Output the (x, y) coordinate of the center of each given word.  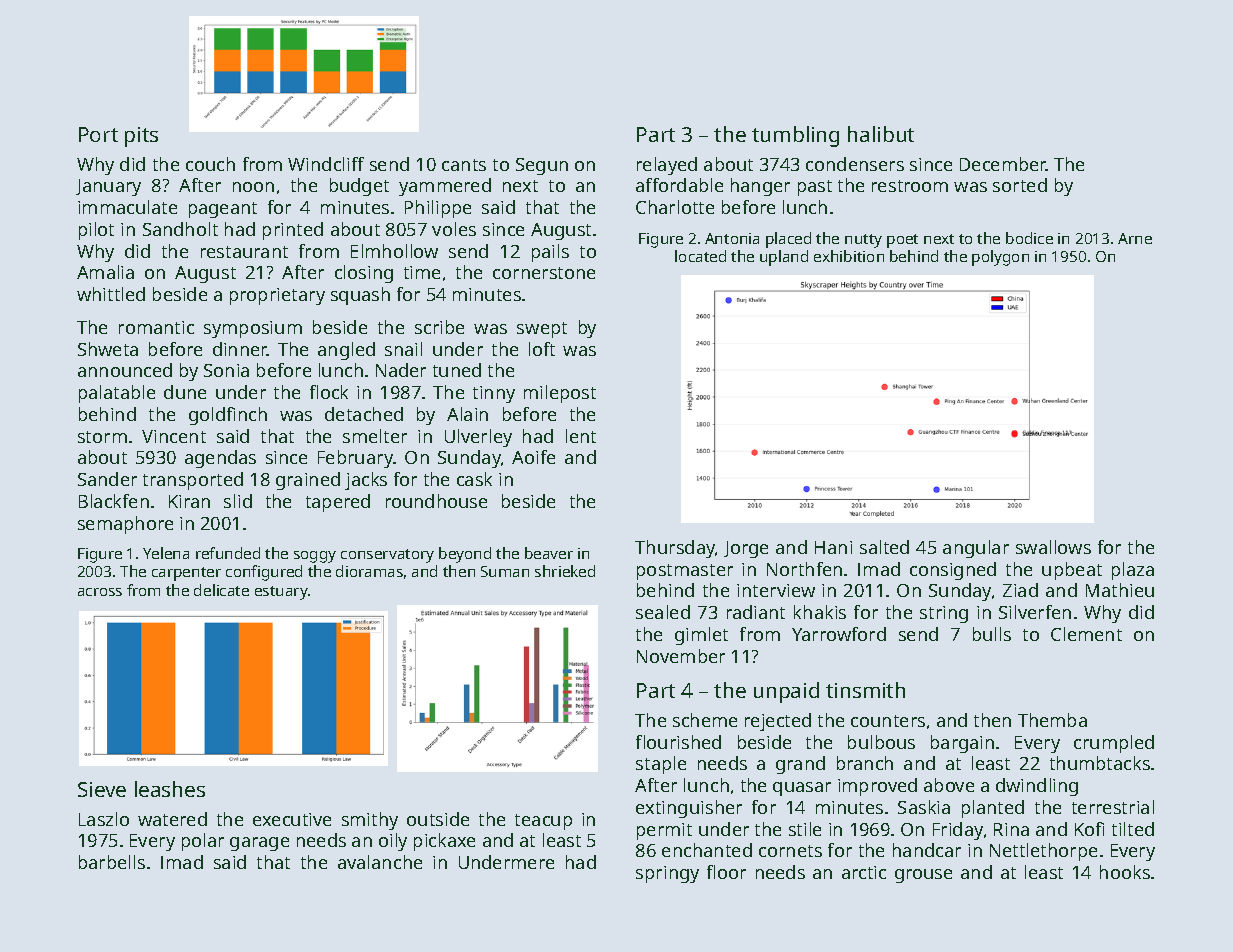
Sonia (226, 370)
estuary (281, 593)
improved (877, 787)
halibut (881, 134)
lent (581, 436)
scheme (705, 720)
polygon (1000, 258)
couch (210, 164)
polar (203, 842)
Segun (542, 166)
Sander (107, 479)
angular (976, 549)
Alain (467, 414)
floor (726, 872)
